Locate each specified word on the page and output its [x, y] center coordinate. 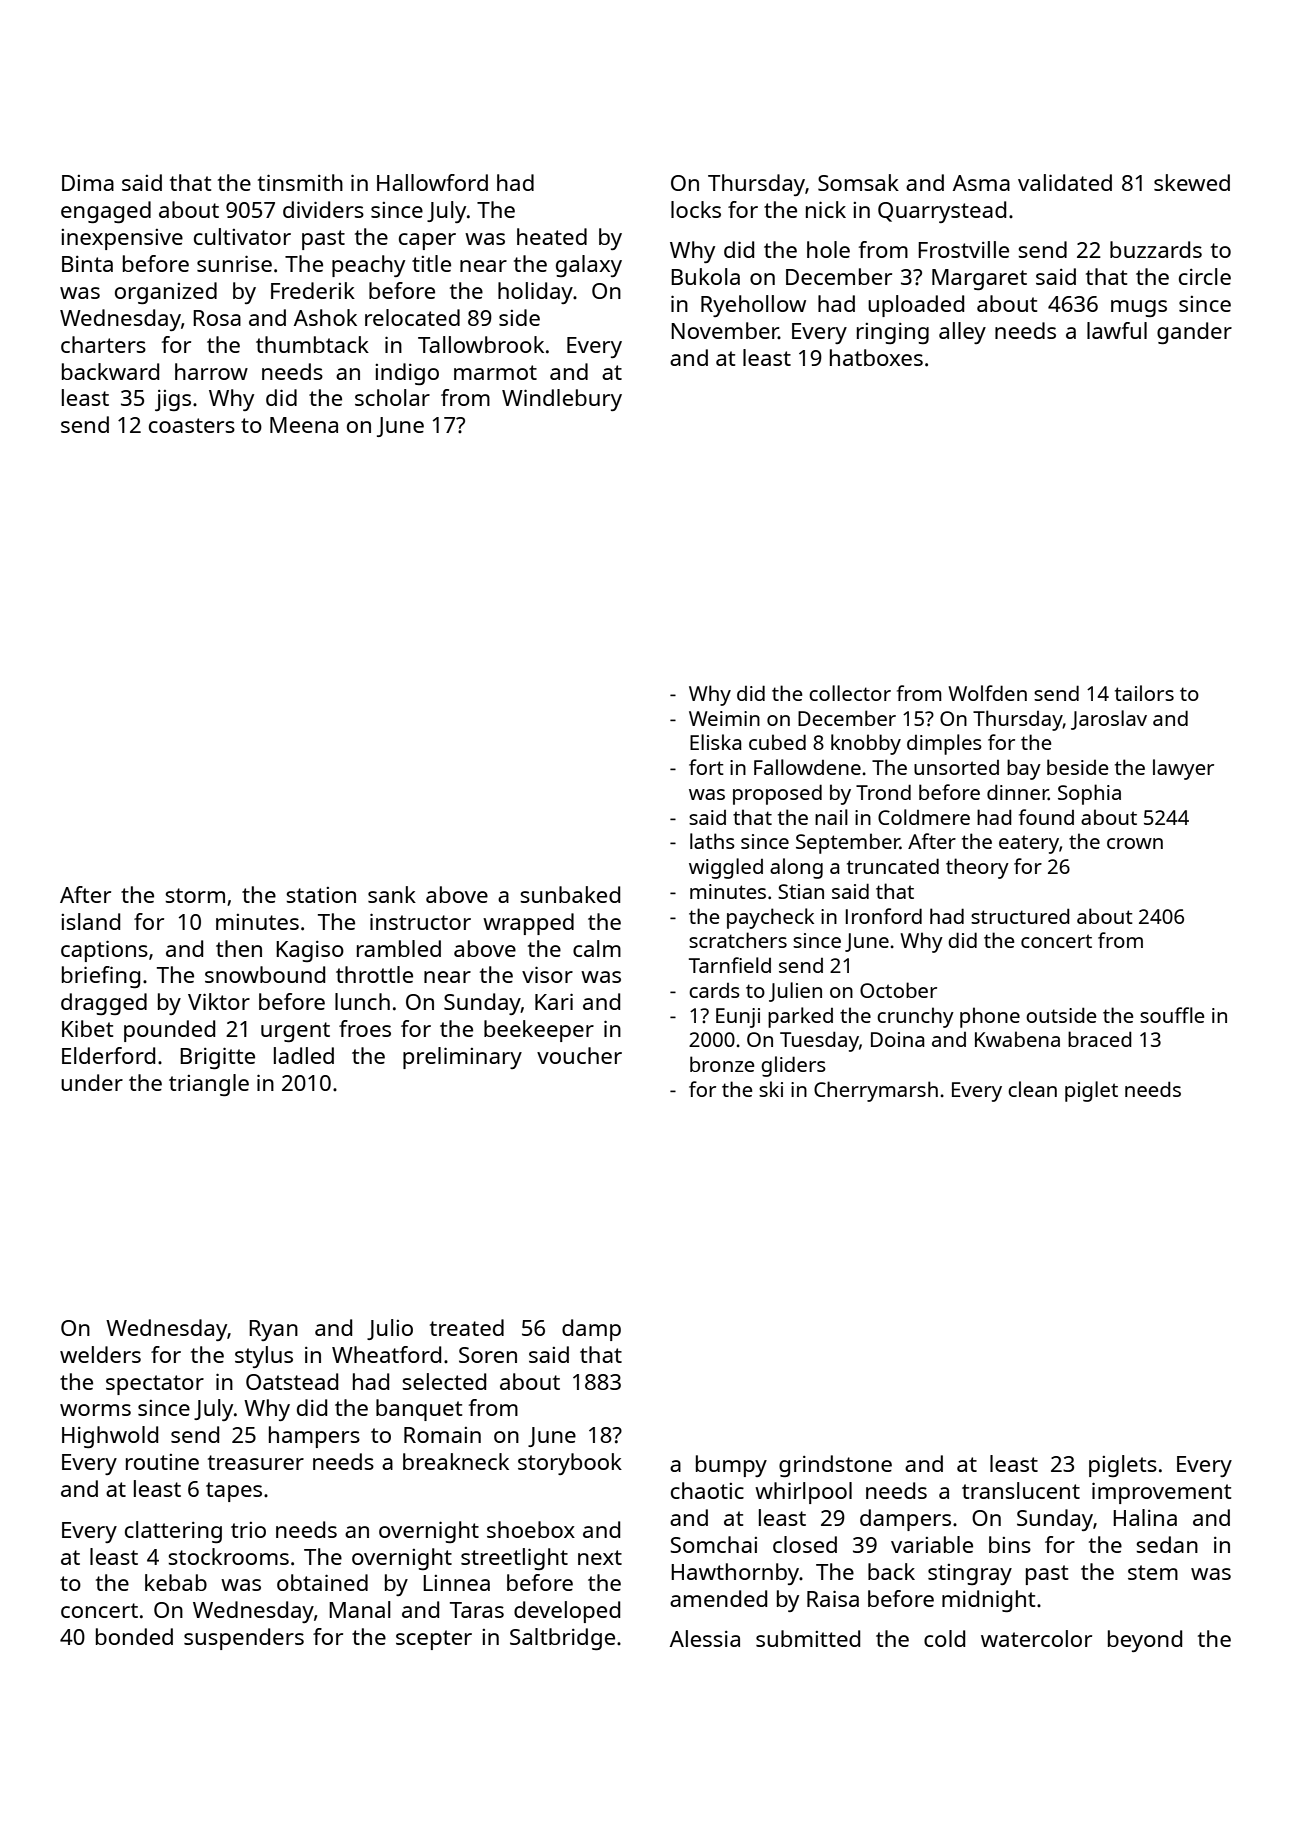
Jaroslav [1109, 720]
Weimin [724, 718]
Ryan [273, 1330]
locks [696, 209]
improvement [1161, 1493]
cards [714, 990]
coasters [192, 425]
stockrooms [228, 1556]
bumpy [731, 1466]
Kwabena [1017, 1039]
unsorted [956, 767]
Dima [88, 183]
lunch [362, 1001]
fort [706, 767]
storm [195, 895]
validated [1065, 182]
